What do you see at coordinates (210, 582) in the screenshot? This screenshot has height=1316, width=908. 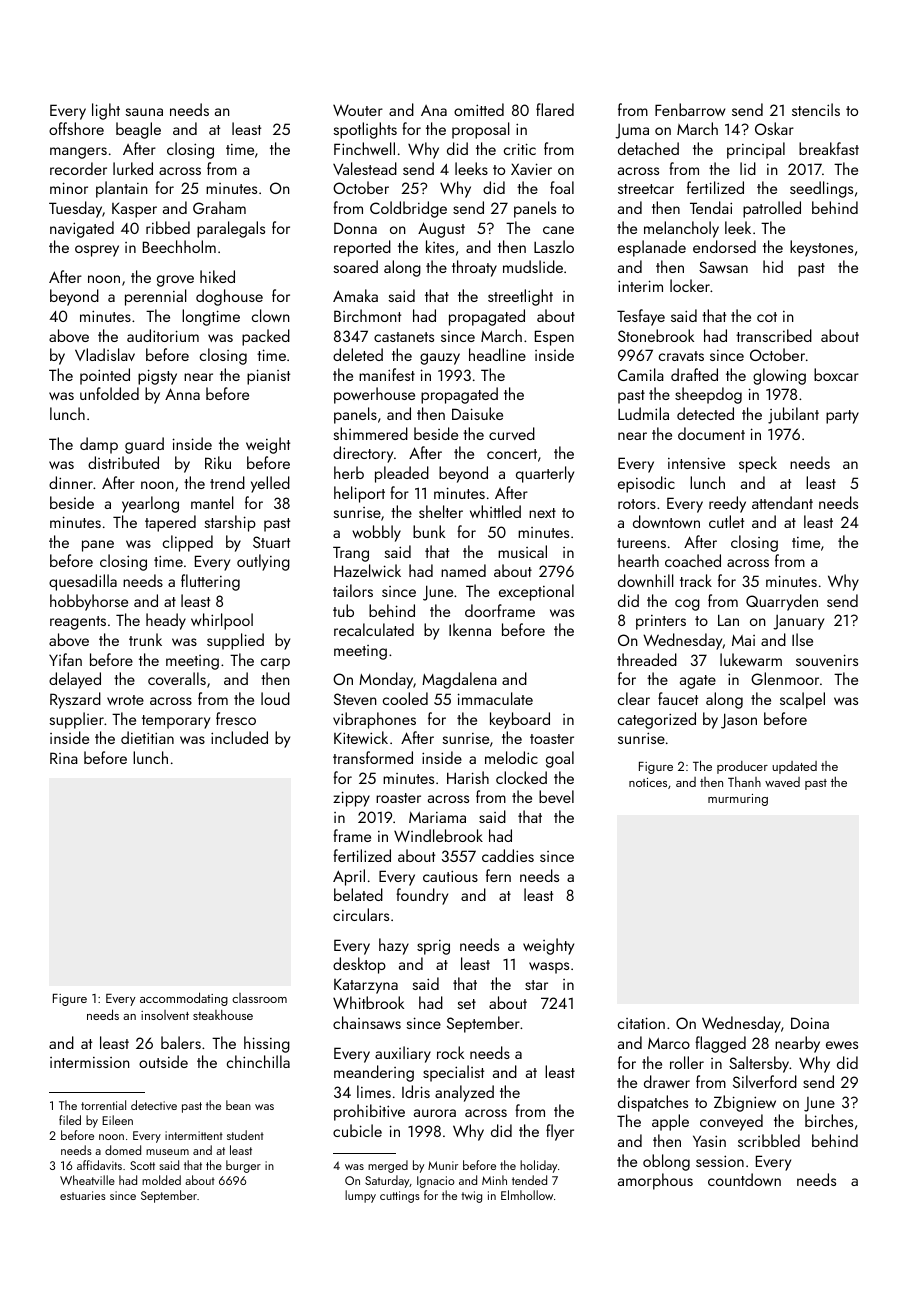 I see `fluttering` at bounding box center [210, 582].
